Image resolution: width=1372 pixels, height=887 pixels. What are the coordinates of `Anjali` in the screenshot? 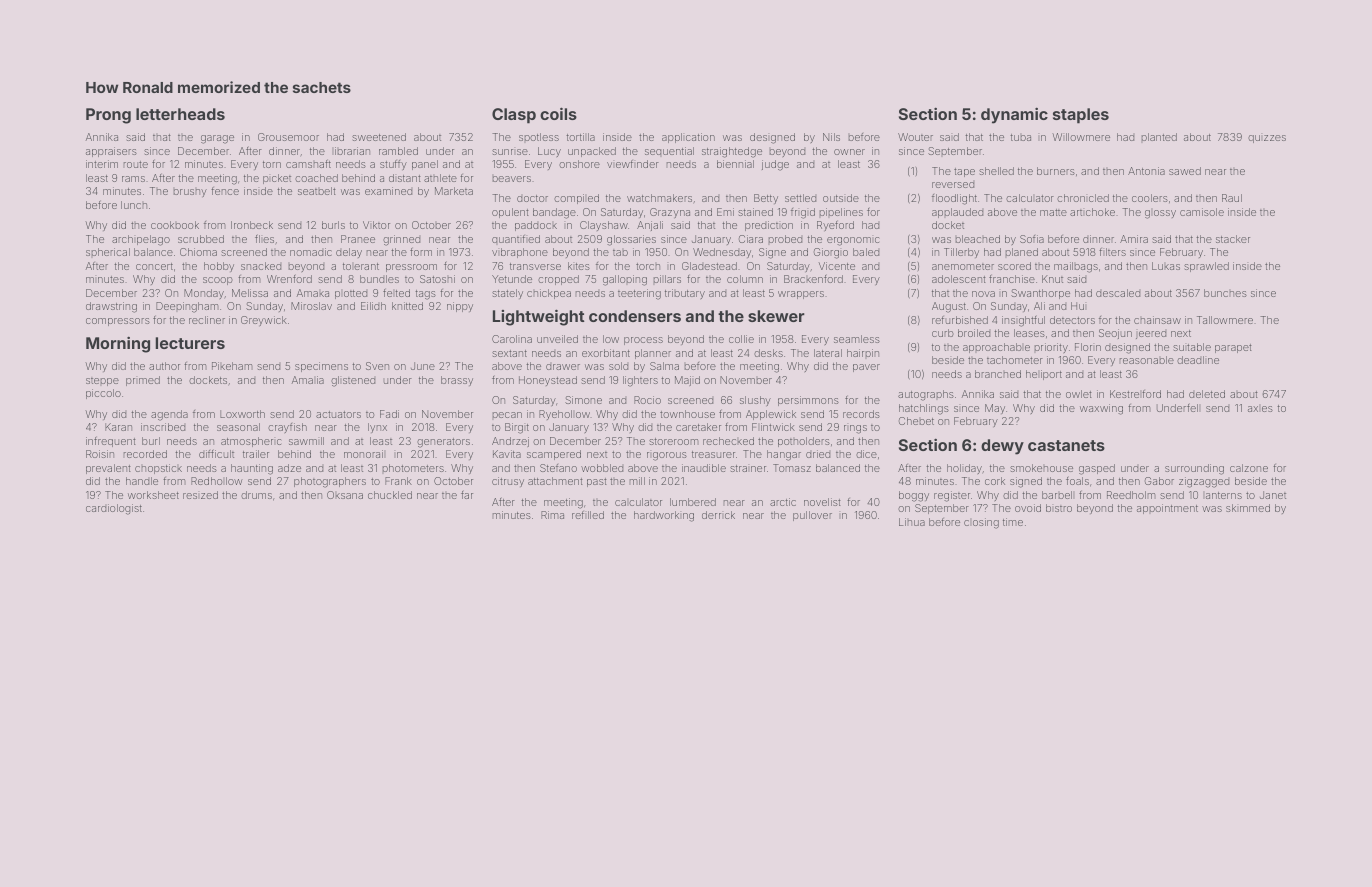 It's located at (650, 226).
